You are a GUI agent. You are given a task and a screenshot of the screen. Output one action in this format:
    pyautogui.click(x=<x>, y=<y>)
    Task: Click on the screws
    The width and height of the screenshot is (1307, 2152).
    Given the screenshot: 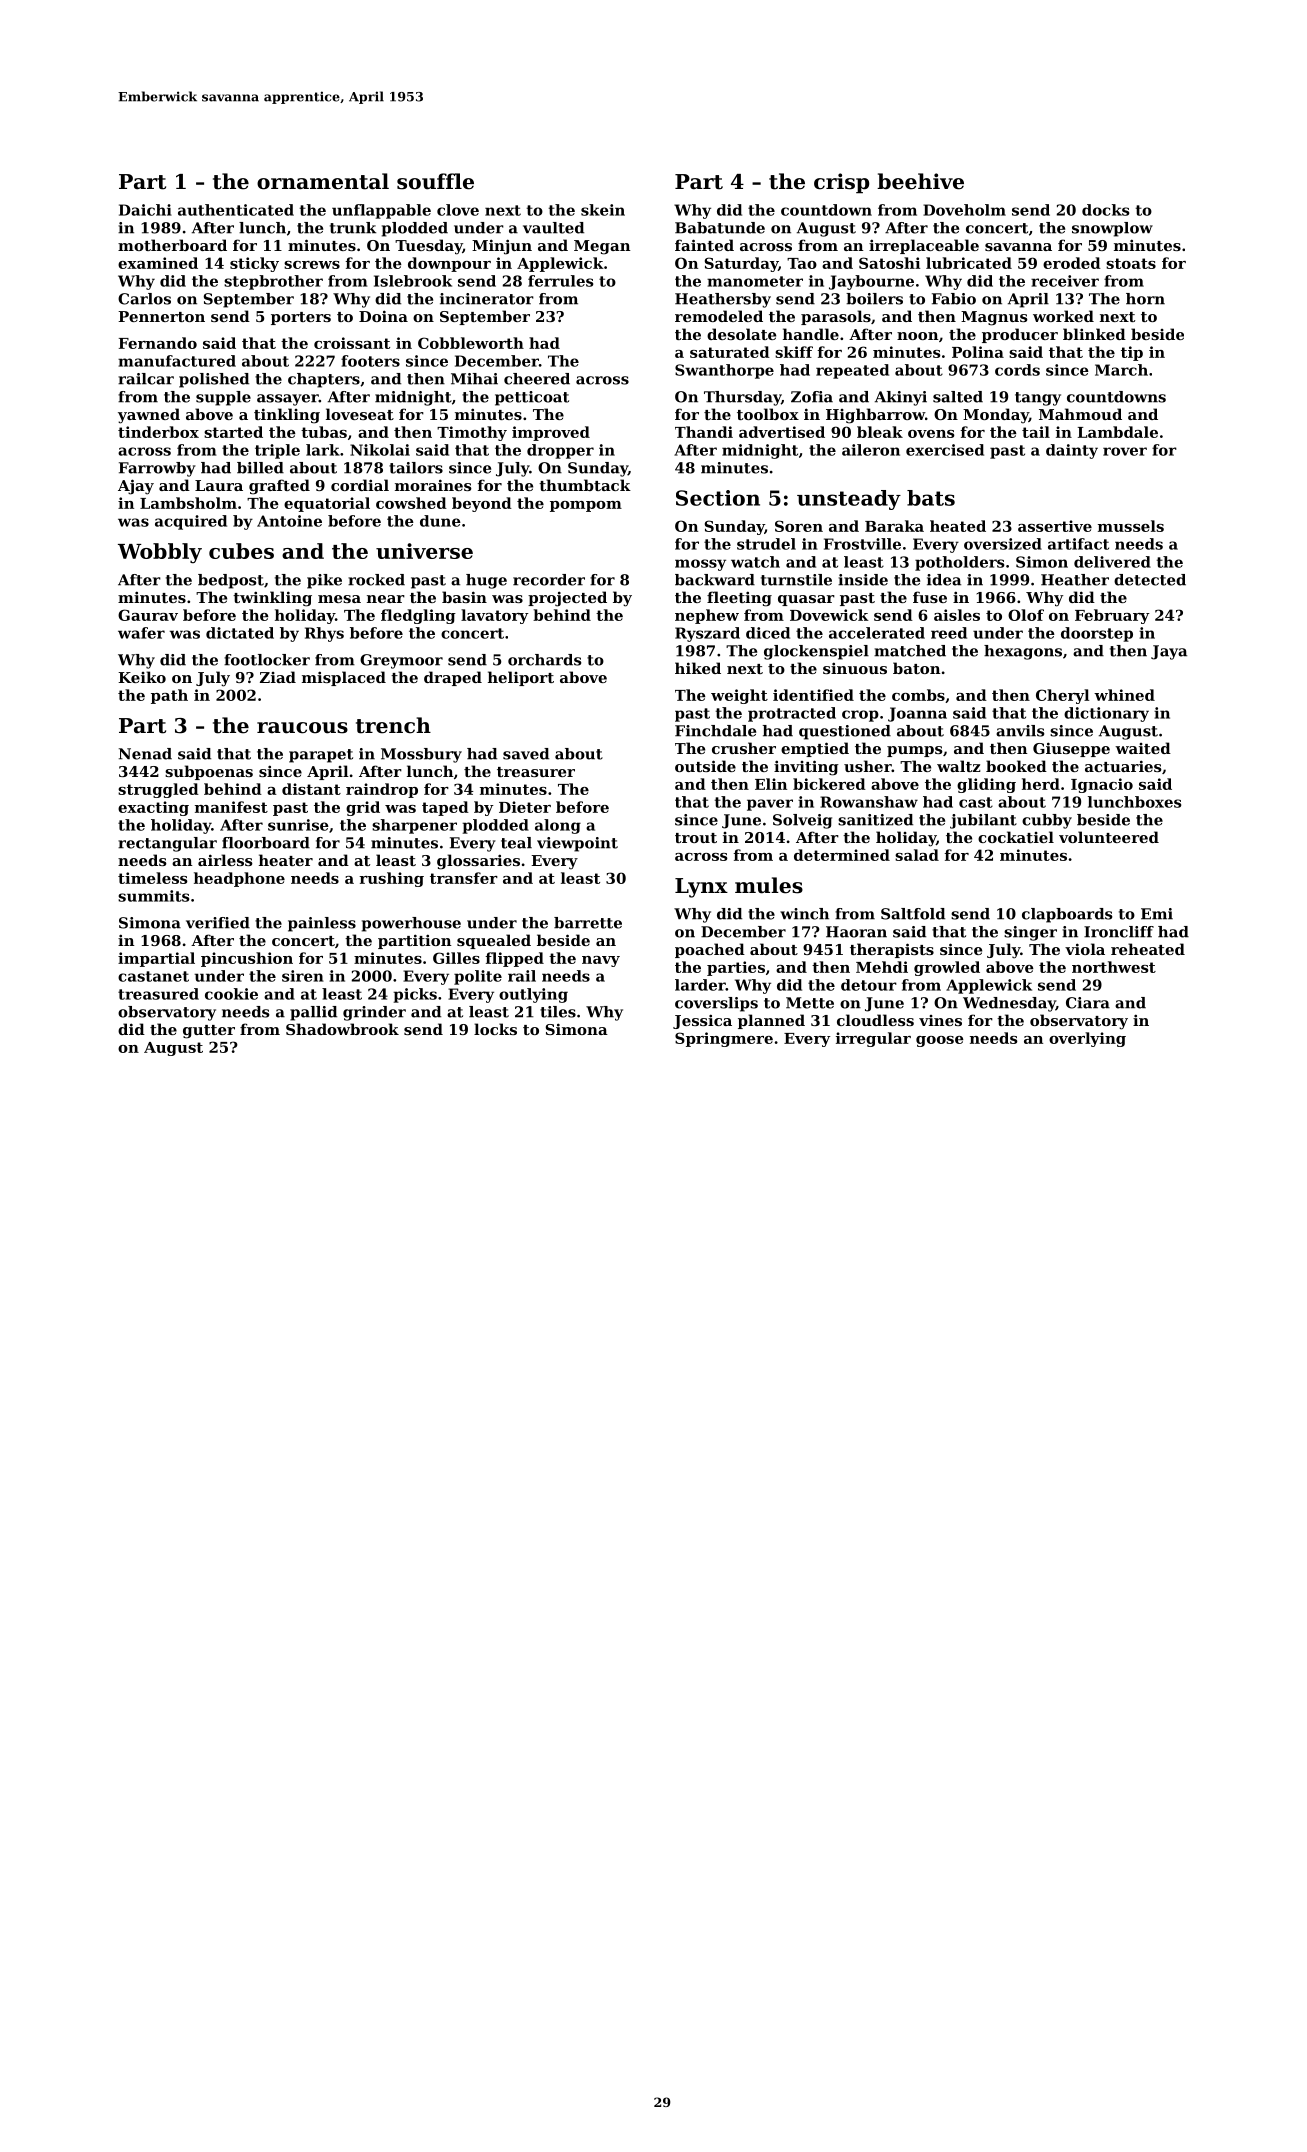 What is the action you would take?
    pyautogui.click(x=312, y=265)
